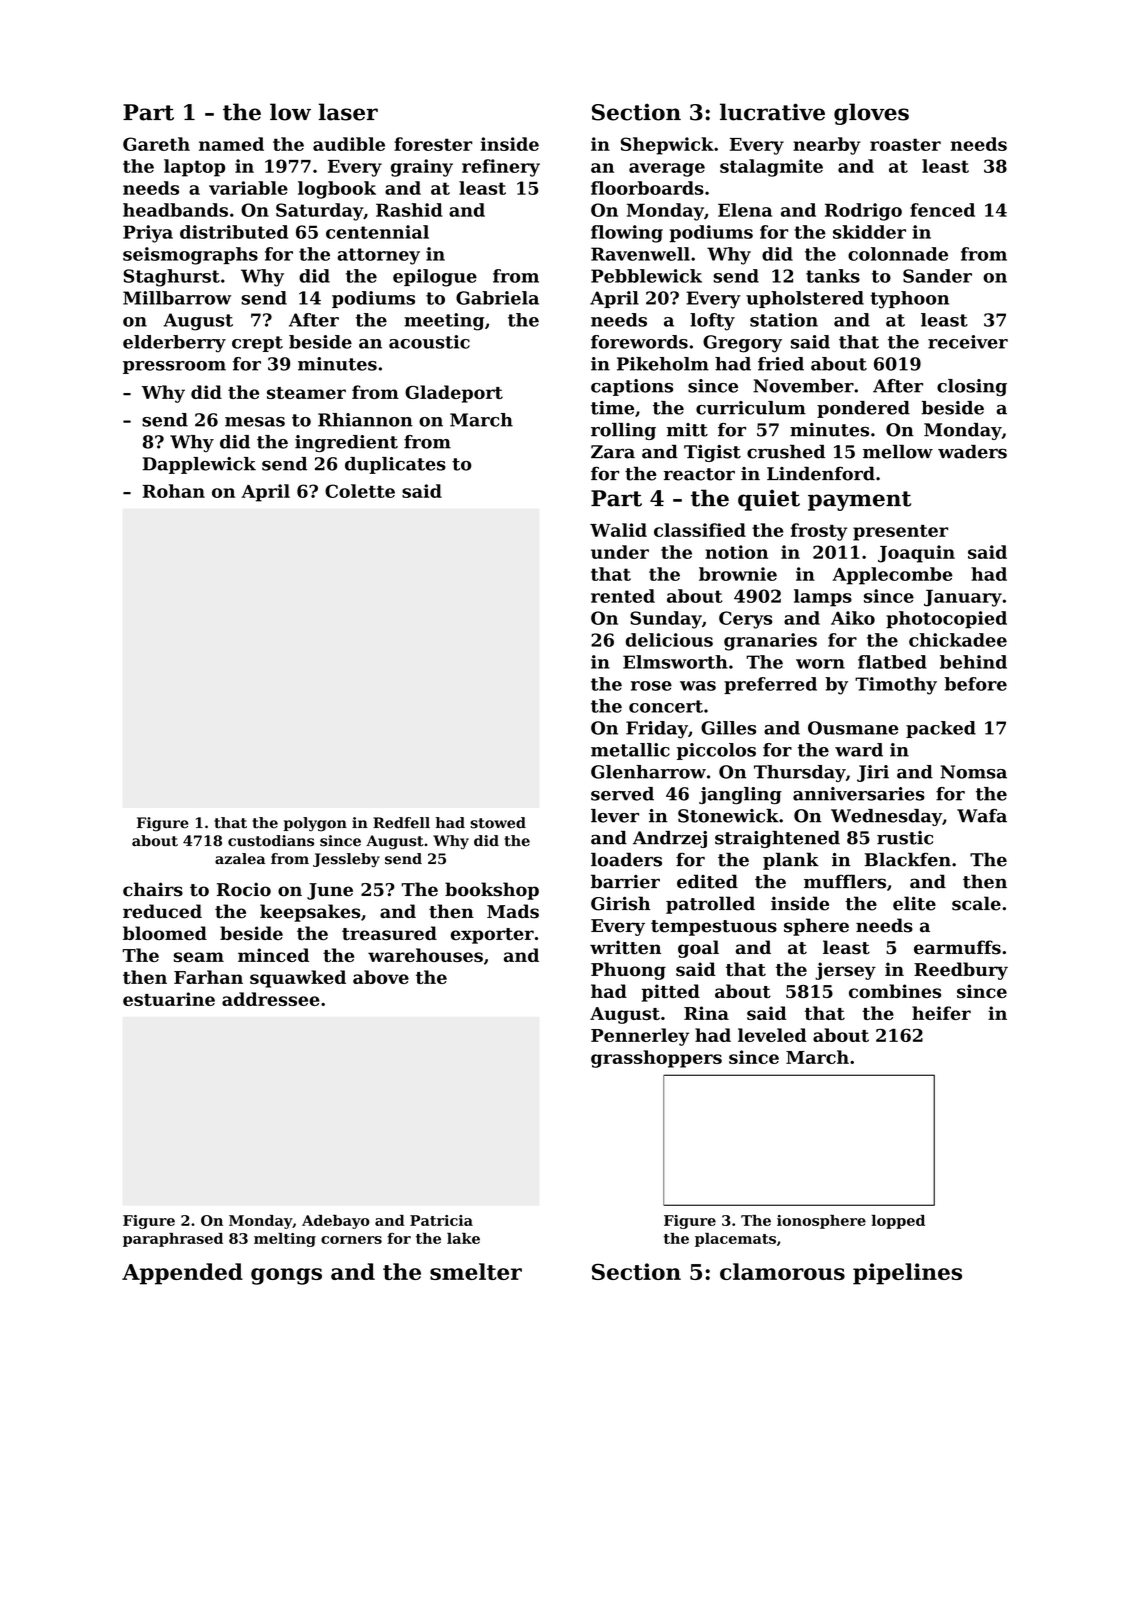  I want to click on rose, so click(651, 686).
